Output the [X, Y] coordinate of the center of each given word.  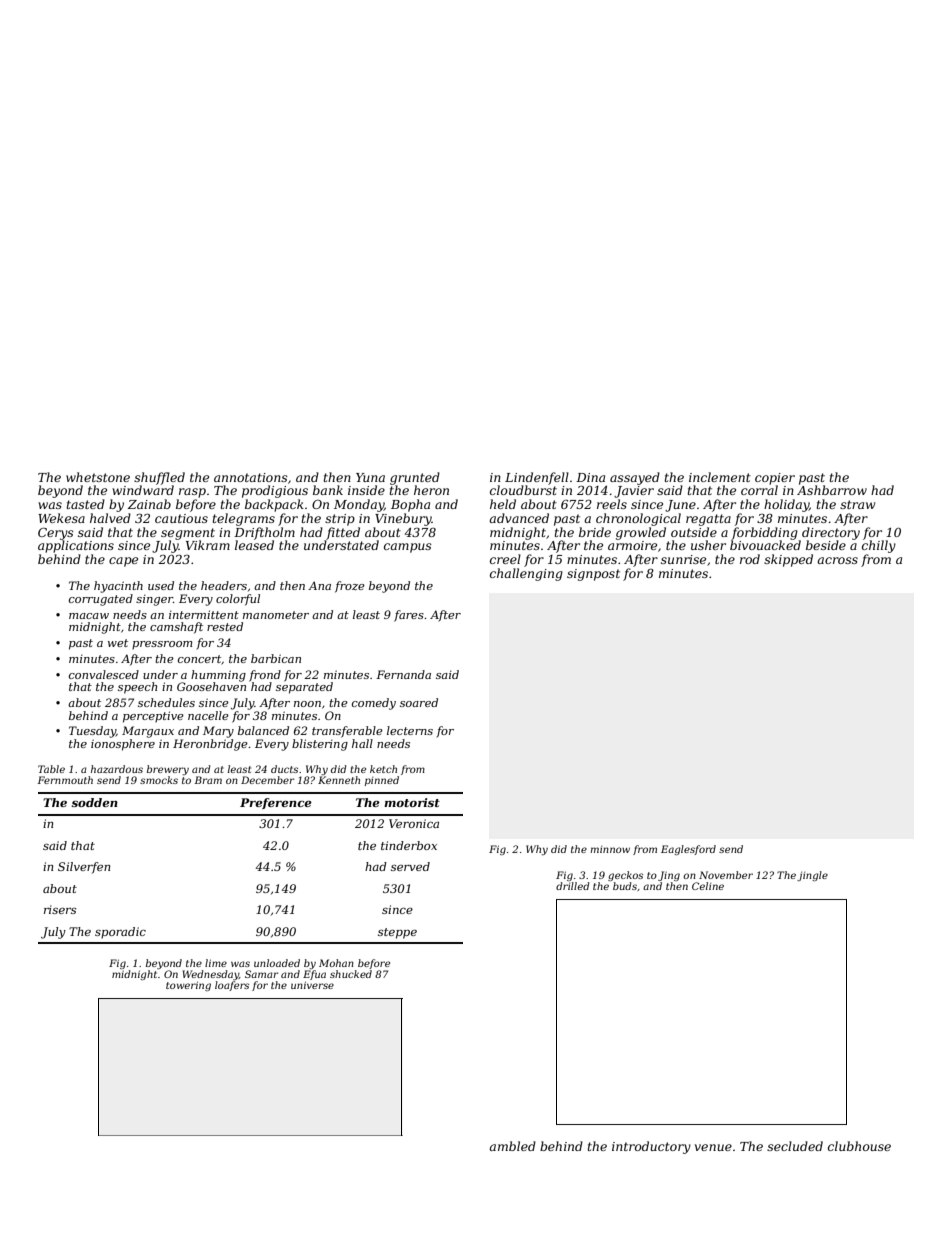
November [726, 875]
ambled [512, 1146]
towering [188, 986]
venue [713, 1147]
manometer [276, 615]
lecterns [410, 730]
